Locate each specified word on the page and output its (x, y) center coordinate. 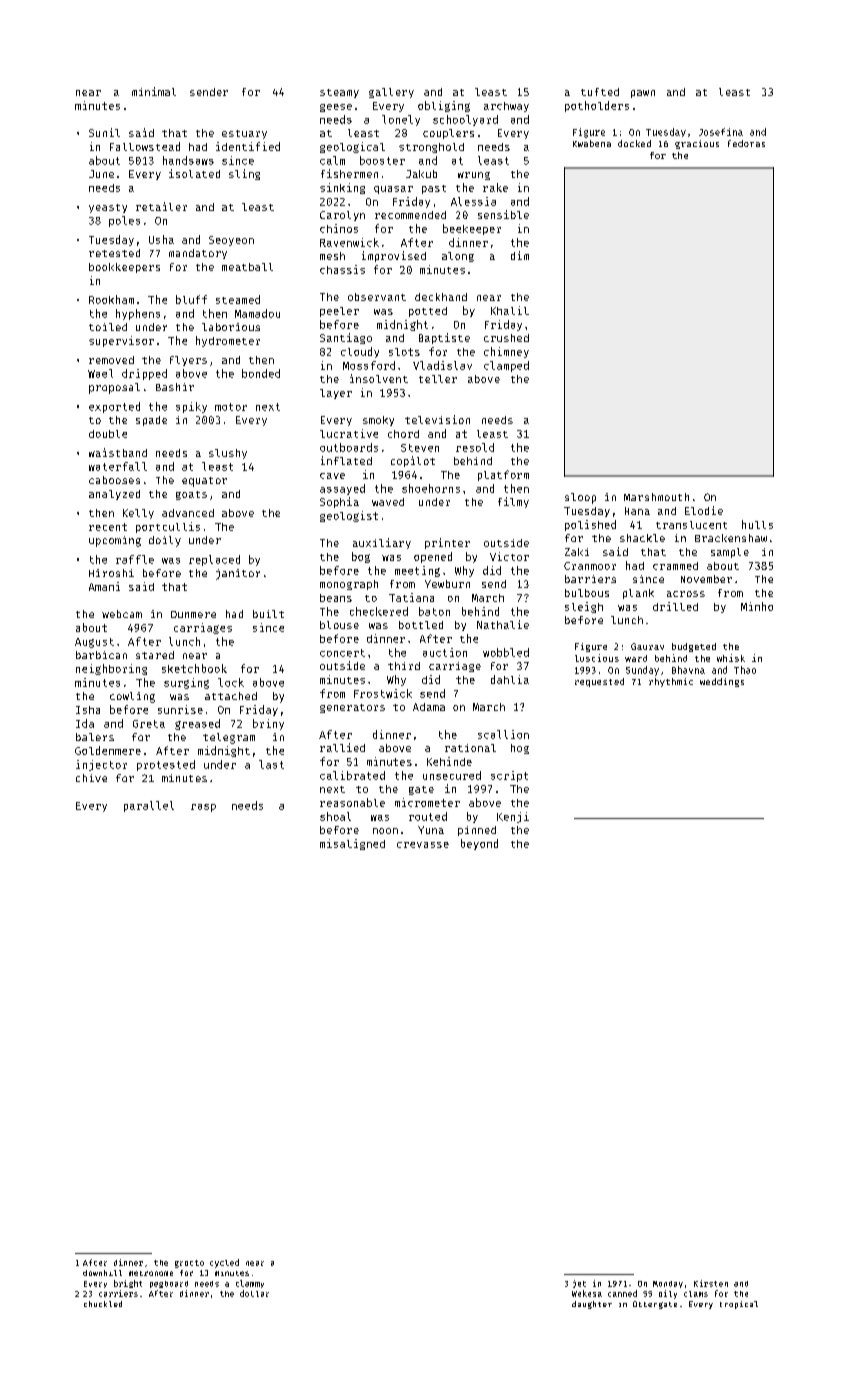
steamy (339, 93)
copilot (413, 461)
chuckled (103, 1304)
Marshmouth (656, 497)
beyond (479, 844)
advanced (188, 513)
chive (91, 778)
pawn (643, 94)
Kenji (513, 817)
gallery (391, 93)
